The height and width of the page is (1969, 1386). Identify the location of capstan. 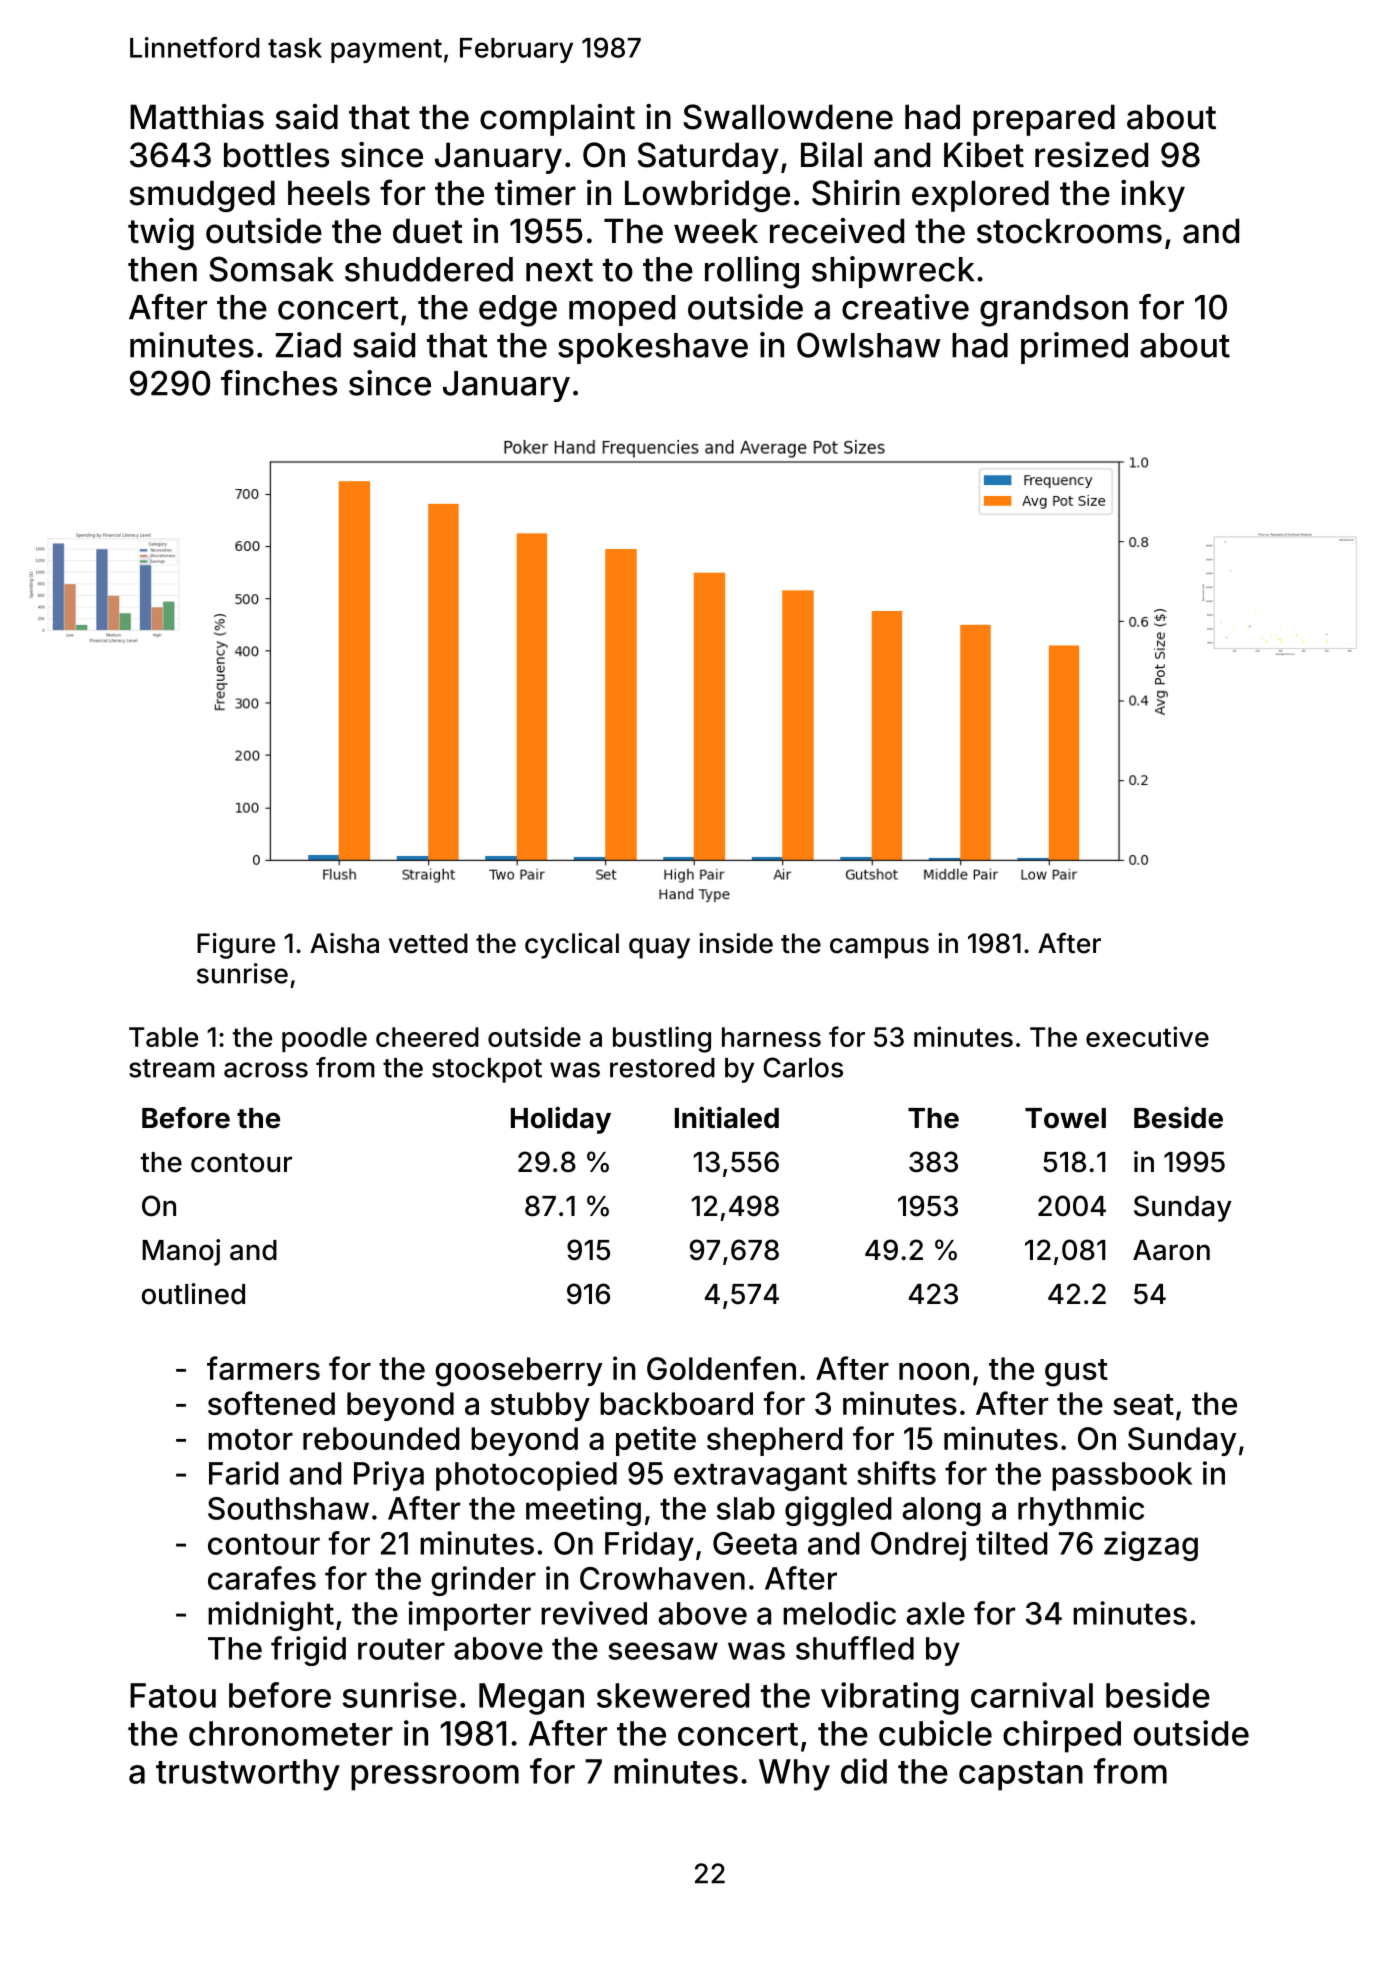
(1021, 1776).
